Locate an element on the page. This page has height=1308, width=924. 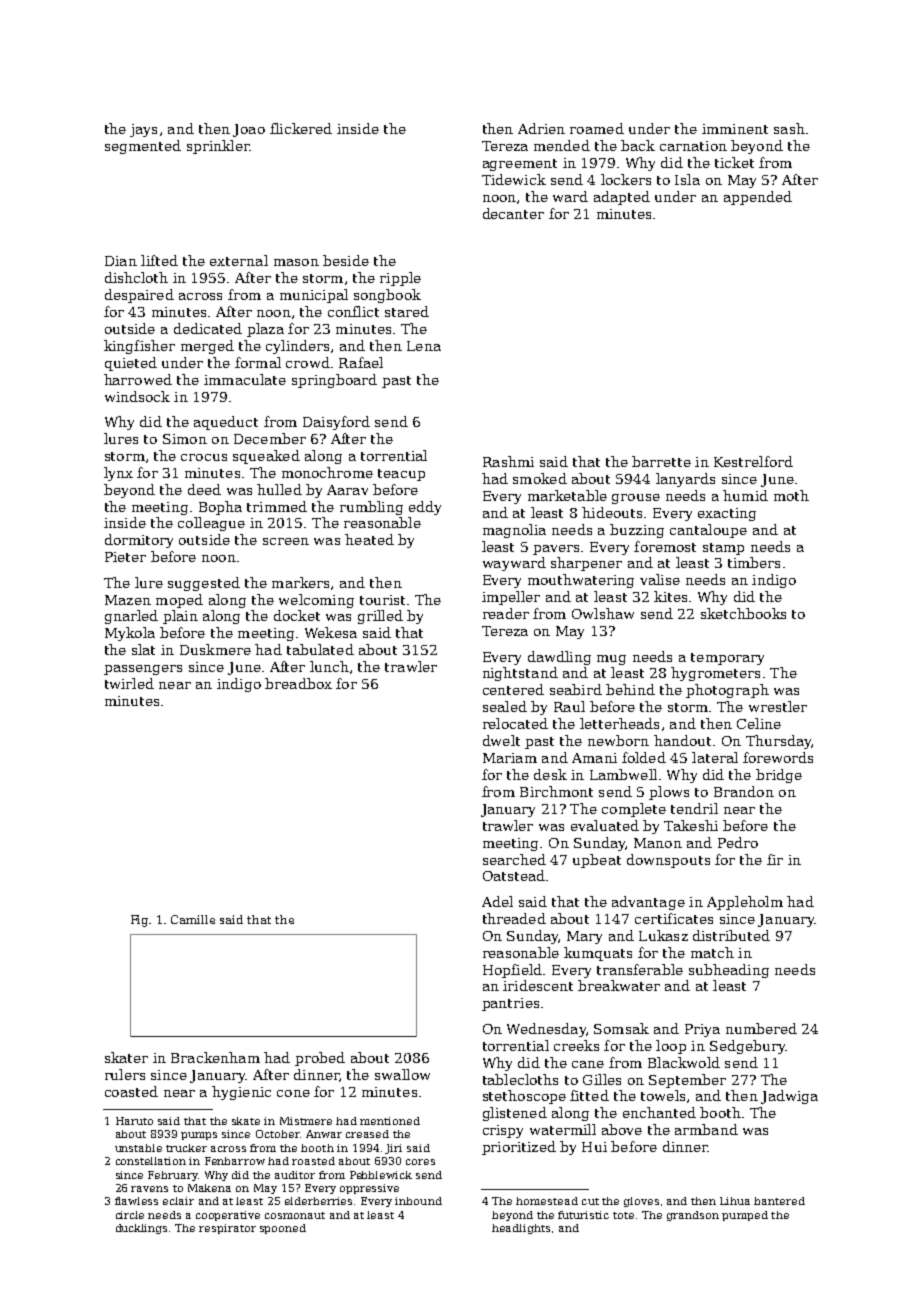
inbound is located at coordinates (418, 1201).
